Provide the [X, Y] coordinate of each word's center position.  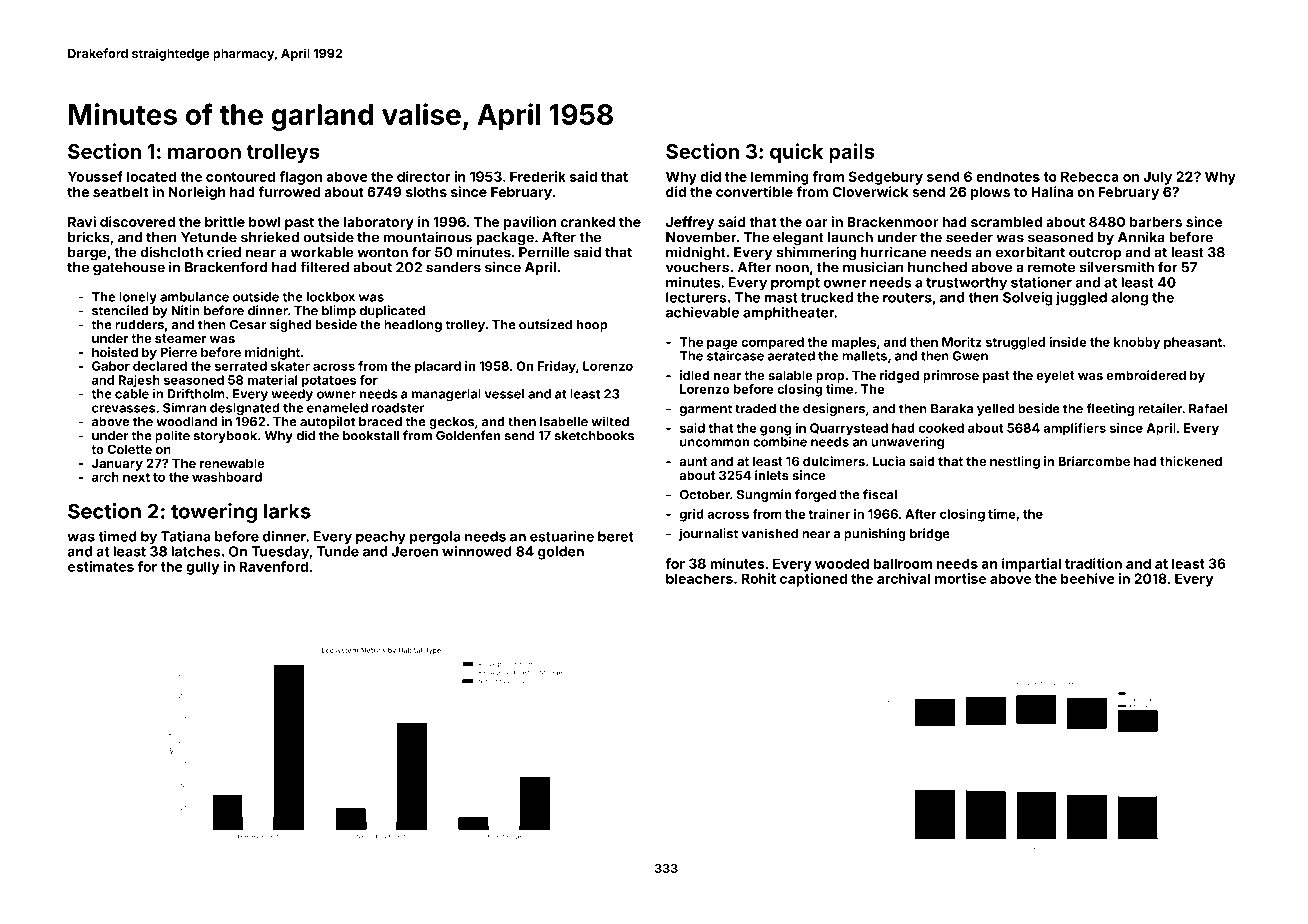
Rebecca [1090, 176]
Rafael [1208, 408]
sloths [426, 192]
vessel [504, 394]
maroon [204, 153]
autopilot [327, 422]
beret [615, 536]
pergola [435, 538]
